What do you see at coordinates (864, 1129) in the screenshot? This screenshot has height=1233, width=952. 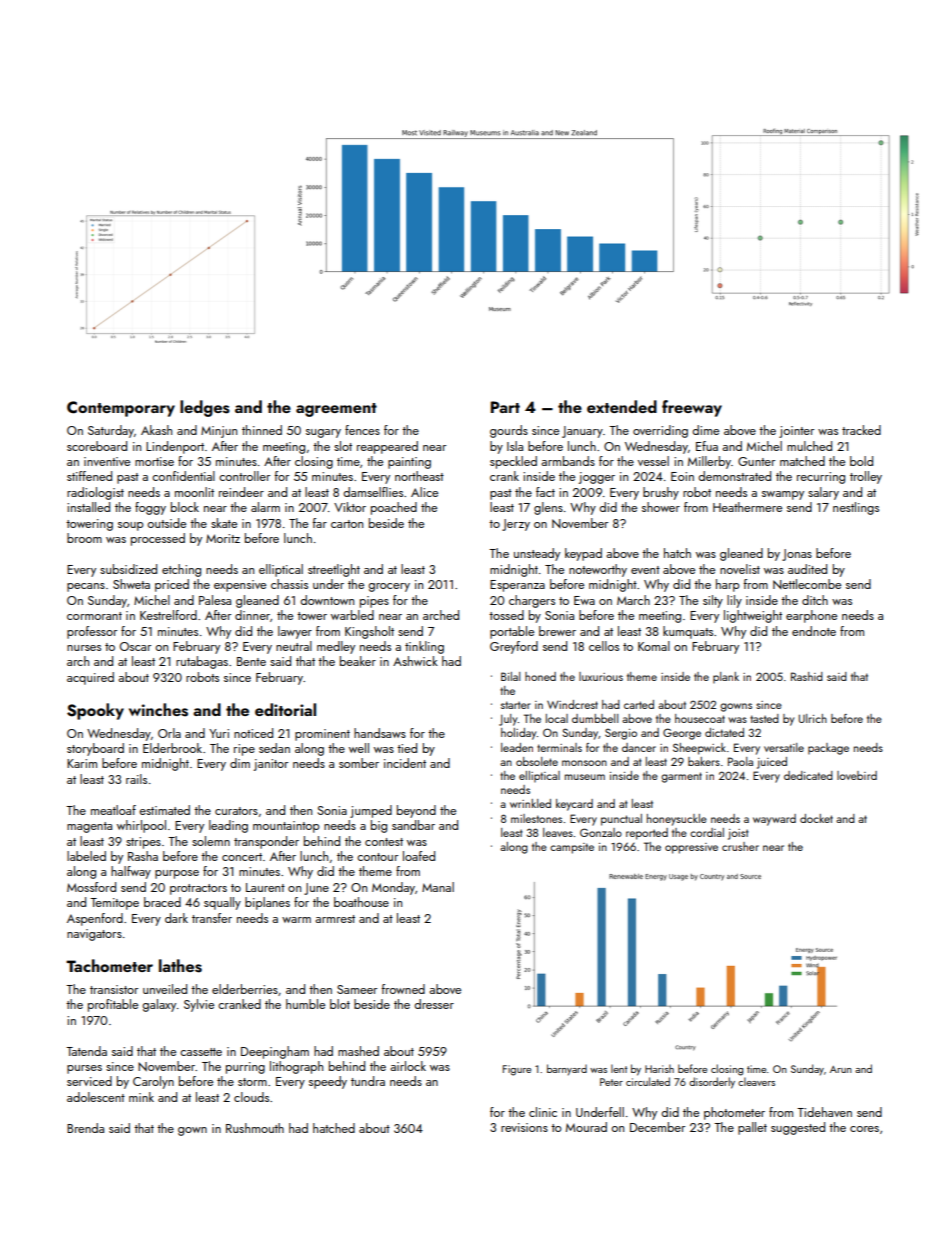 I see `cores` at bounding box center [864, 1129].
